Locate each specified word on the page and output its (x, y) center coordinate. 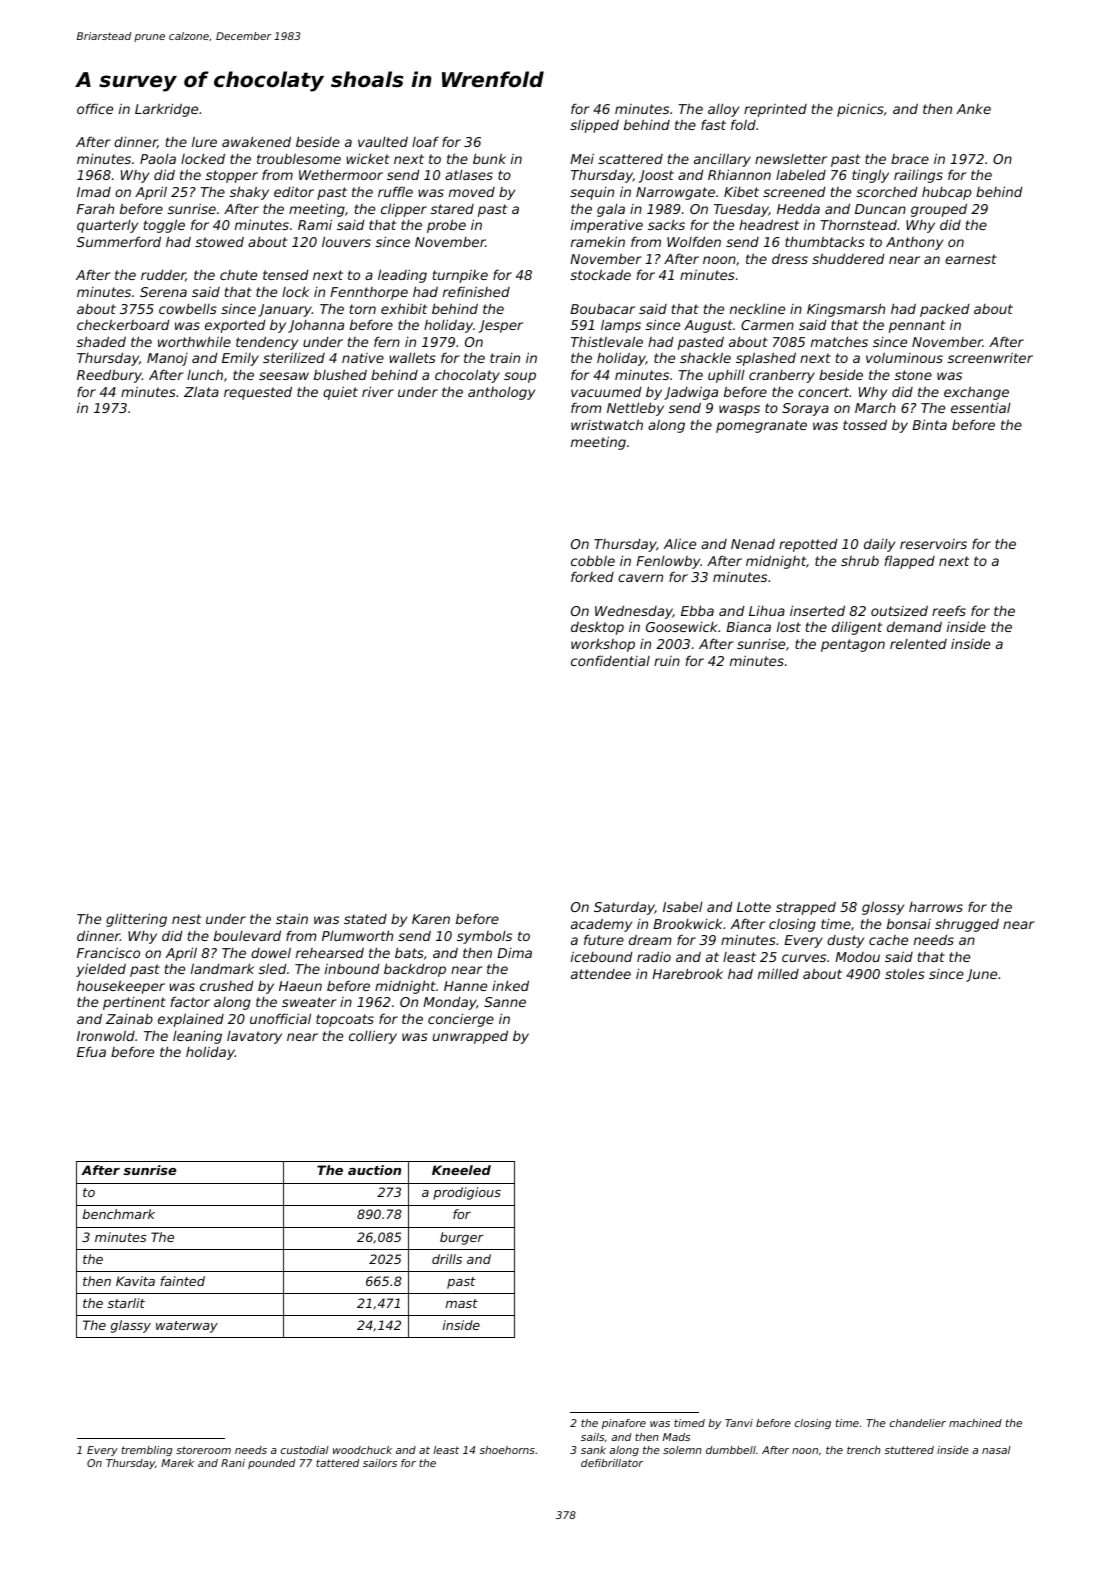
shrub (860, 561)
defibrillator (612, 1463)
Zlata (201, 391)
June (981, 975)
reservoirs (933, 544)
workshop (603, 645)
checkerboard (123, 324)
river (378, 391)
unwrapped (470, 1037)
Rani (233, 1463)
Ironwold (106, 1035)
